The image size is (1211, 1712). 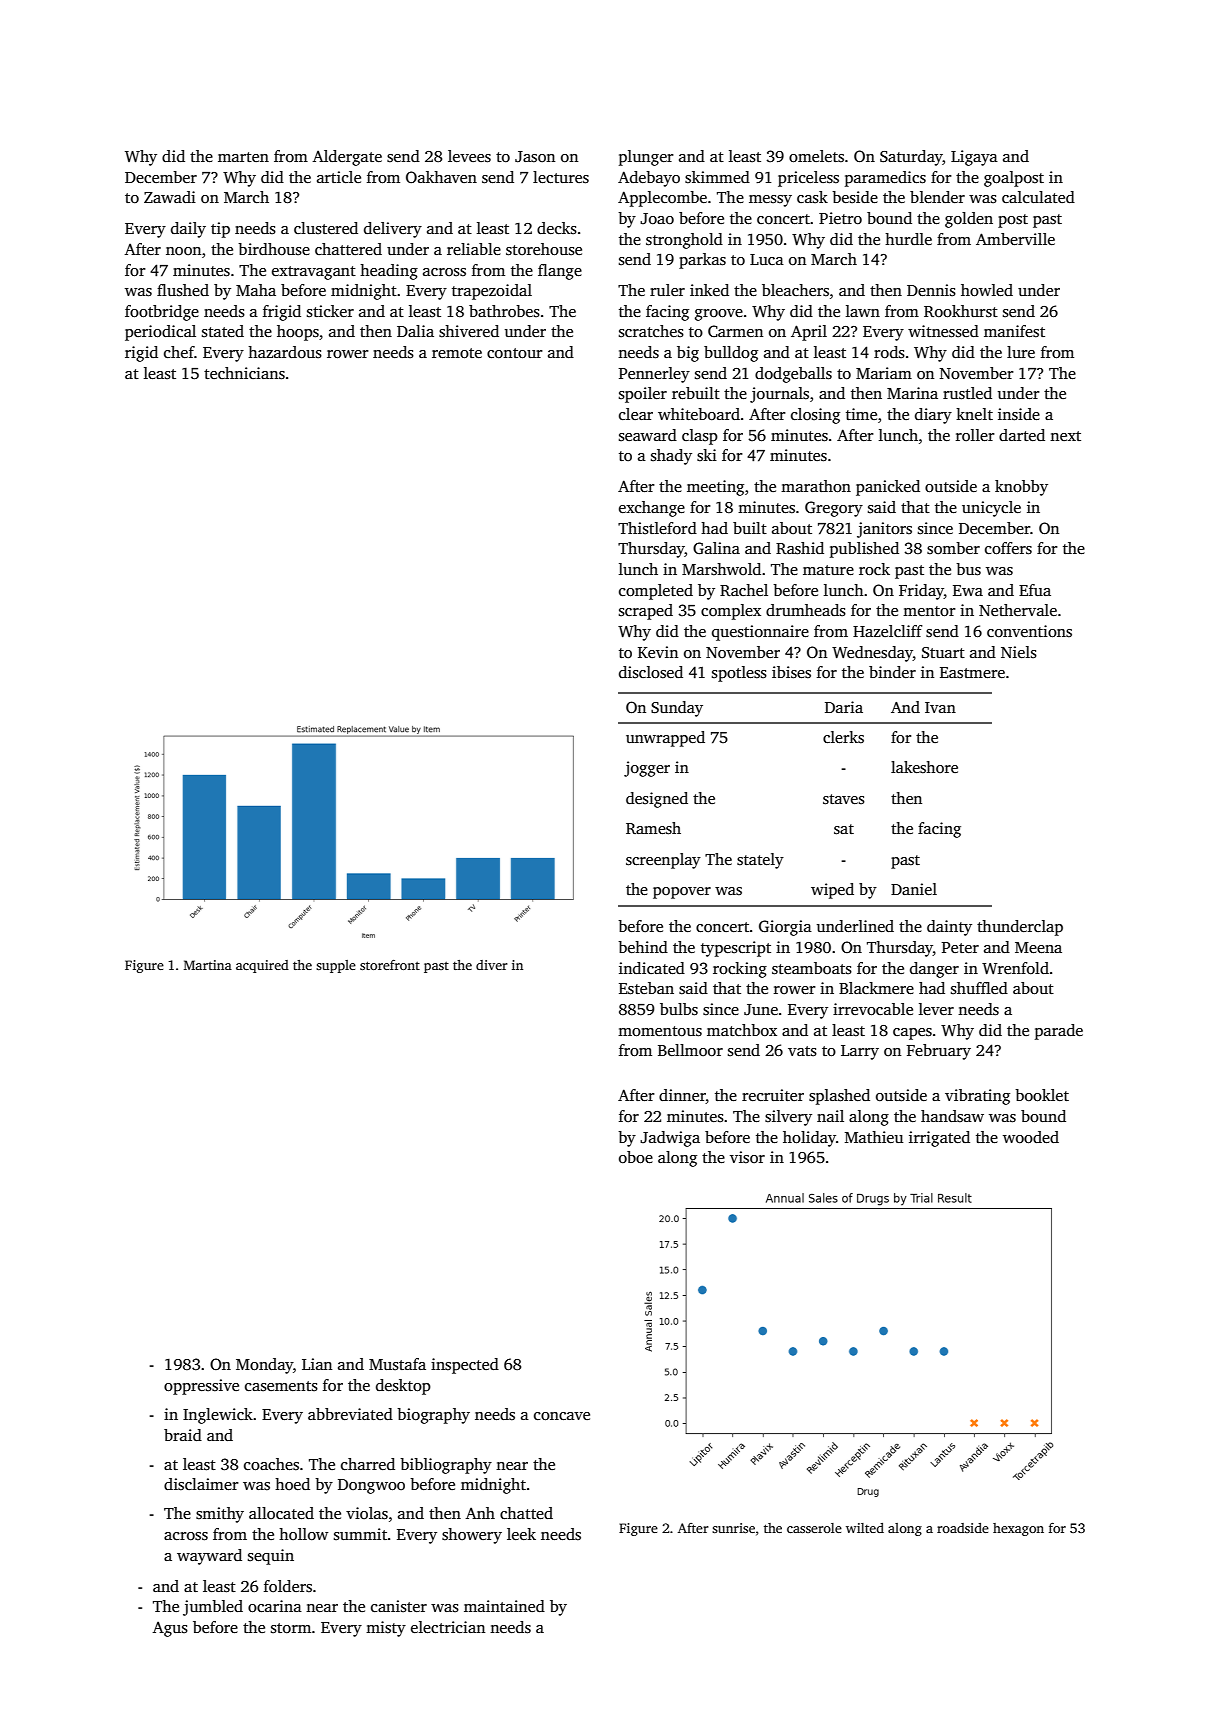 What do you see at coordinates (347, 158) in the page?
I see `Aldergate` at bounding box center [347, 158].
